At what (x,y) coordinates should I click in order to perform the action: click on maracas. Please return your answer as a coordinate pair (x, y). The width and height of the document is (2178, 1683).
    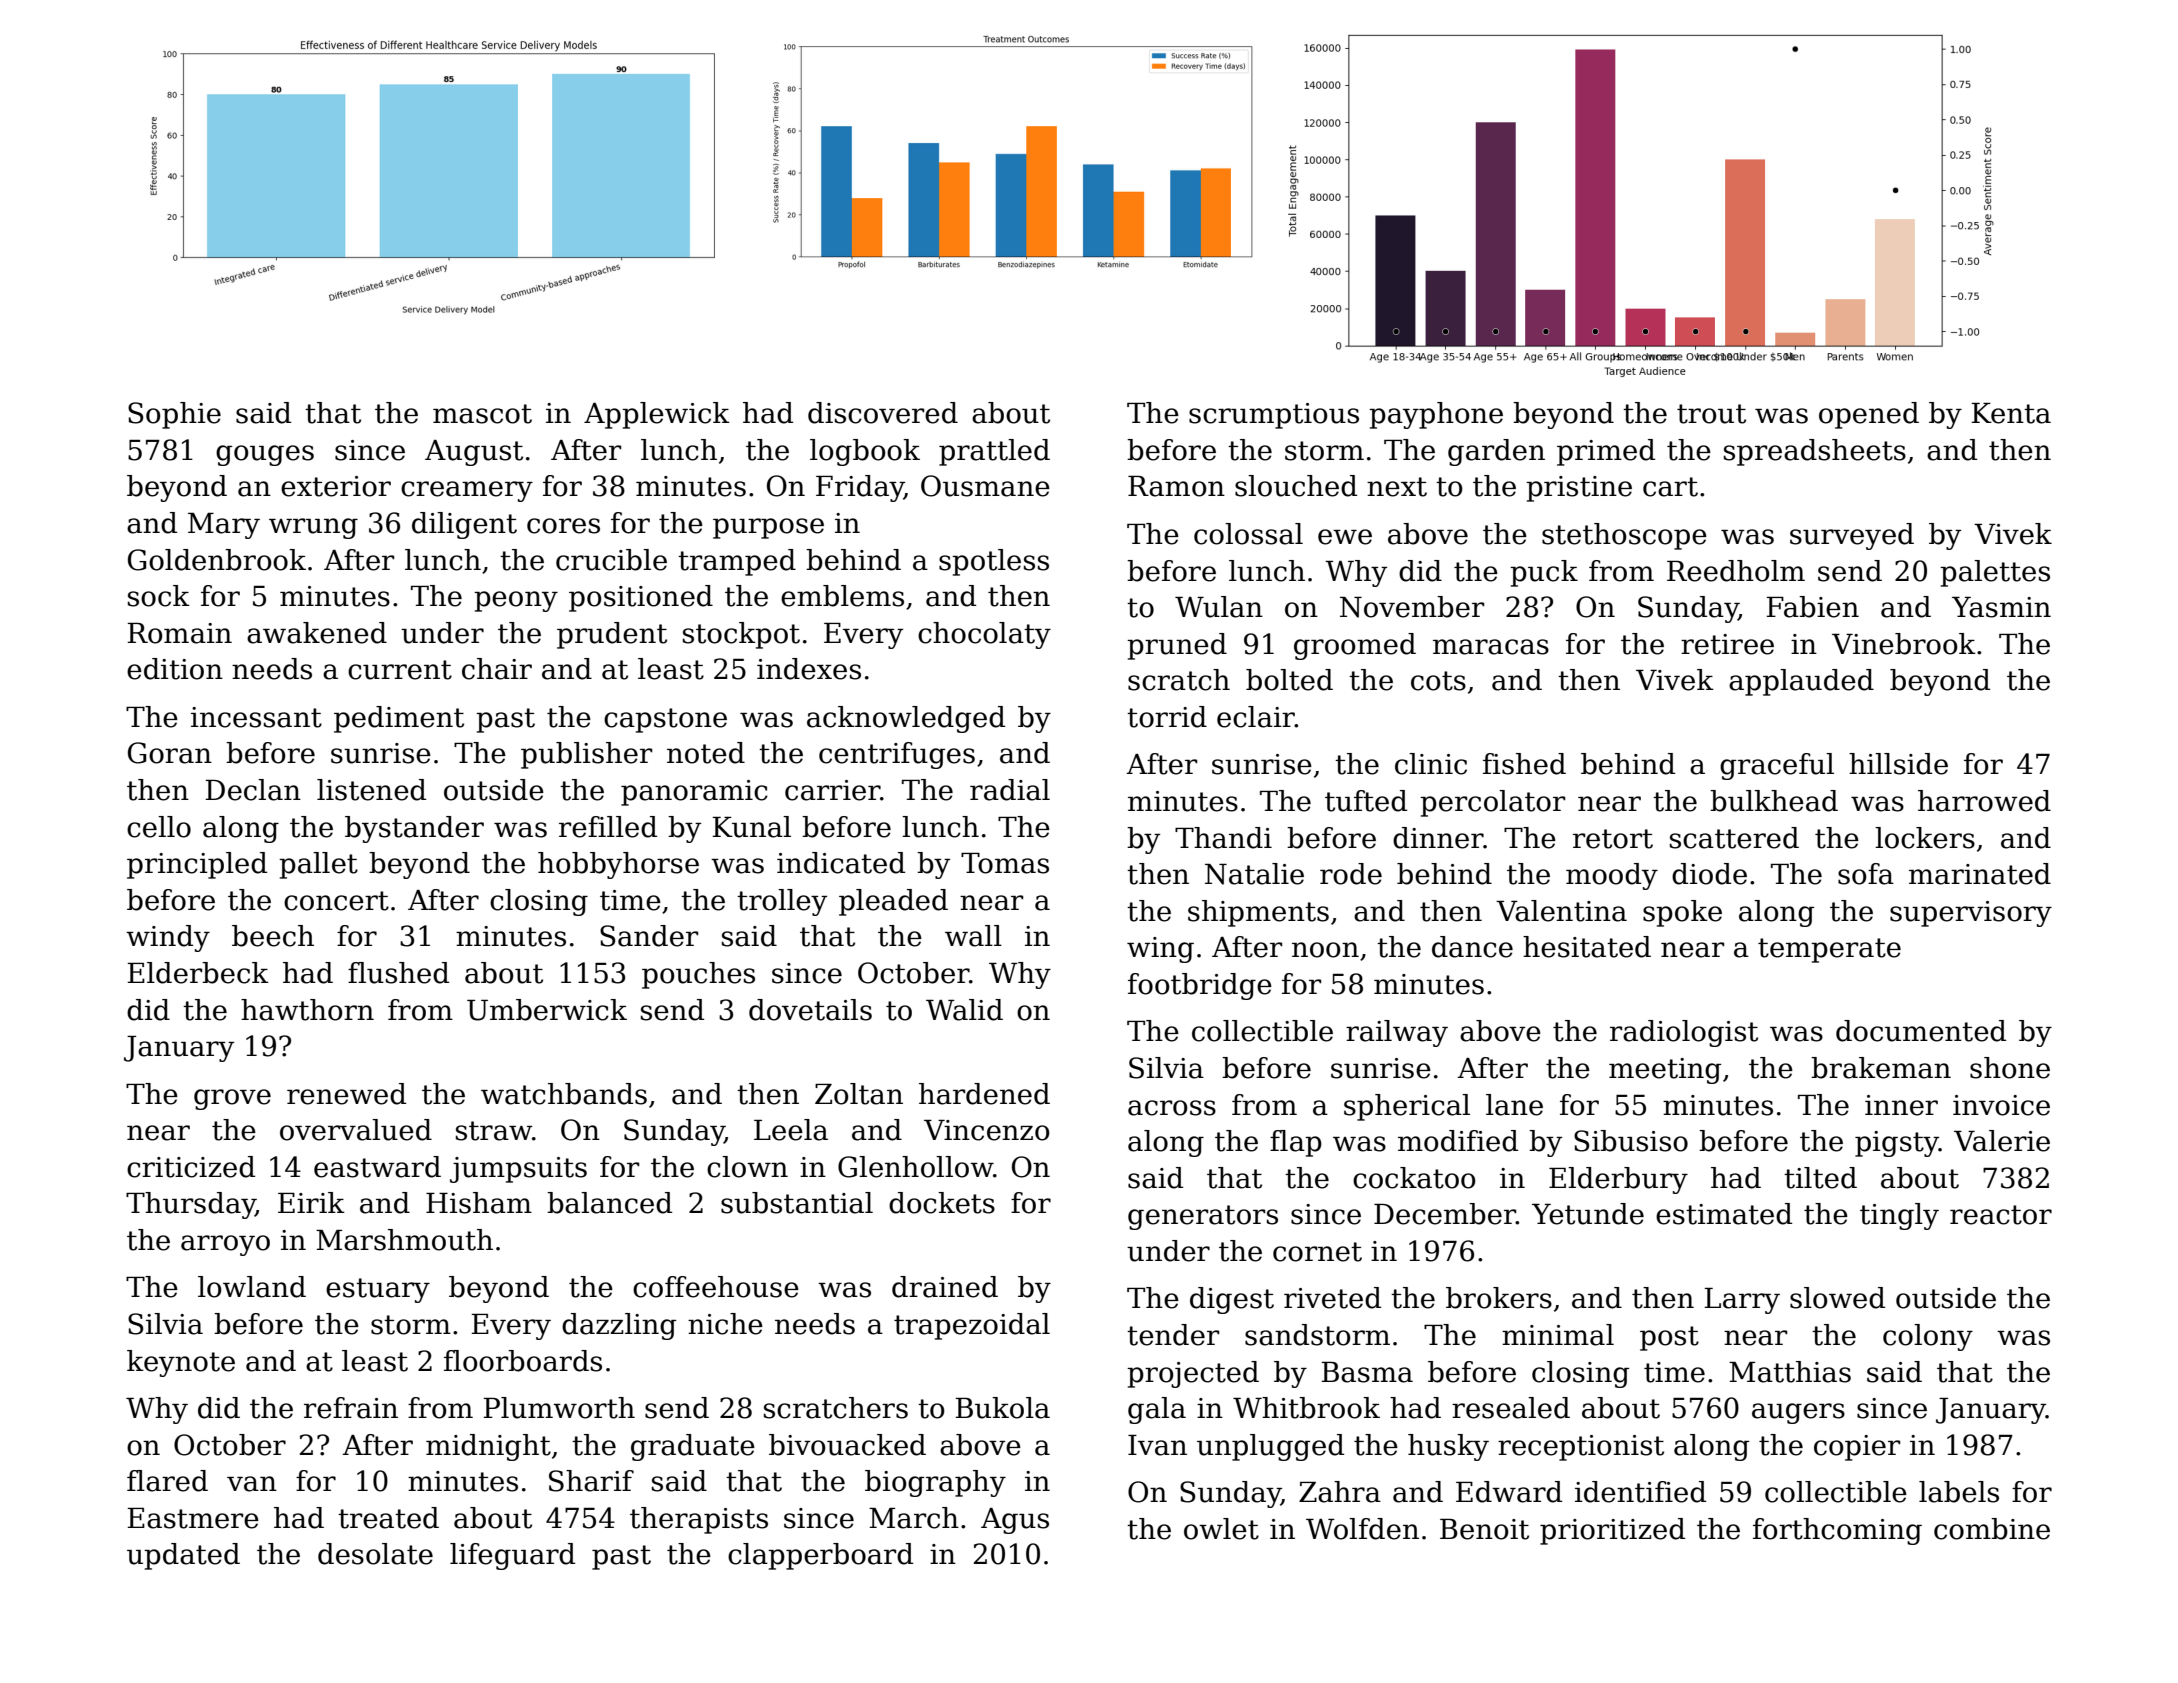
    Looking at the image, I should click on (1491, 647).
